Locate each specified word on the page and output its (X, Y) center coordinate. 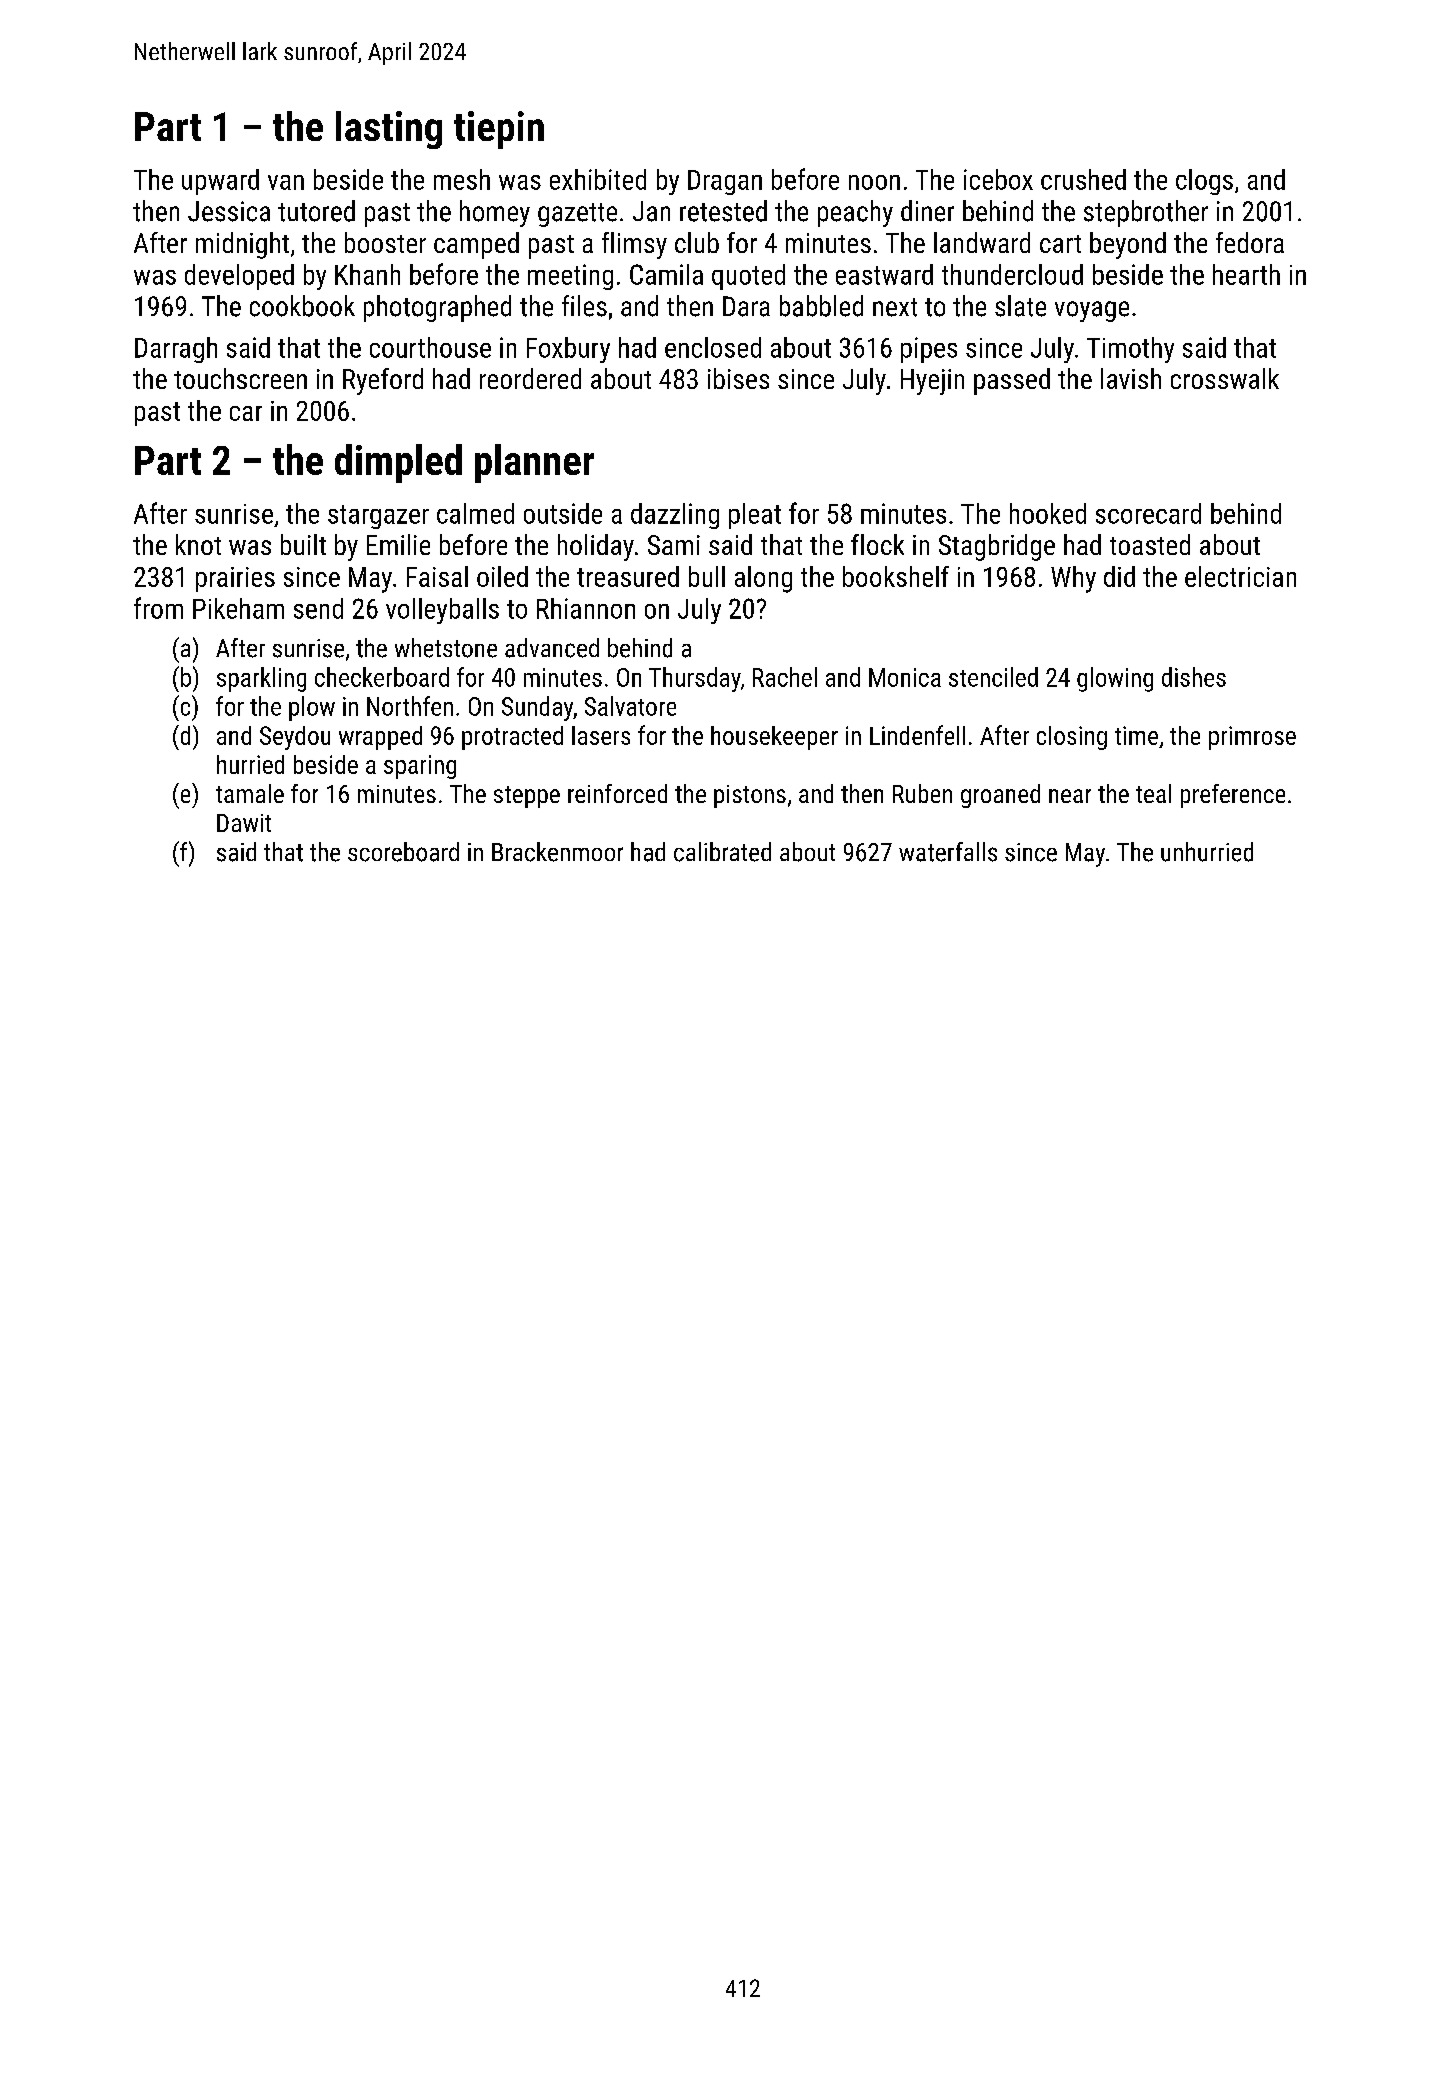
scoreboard (403, 852)
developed (239, 277)
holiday (596, 547)
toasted (1150, 544)
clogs (1204, 182)
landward (982, 242)
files (584, 306)
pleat (755, 516)
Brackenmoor (557, 852)
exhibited (598, 179)
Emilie (398, 544)
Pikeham (238, 608)
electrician (1240, 576)
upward (220, 182)
